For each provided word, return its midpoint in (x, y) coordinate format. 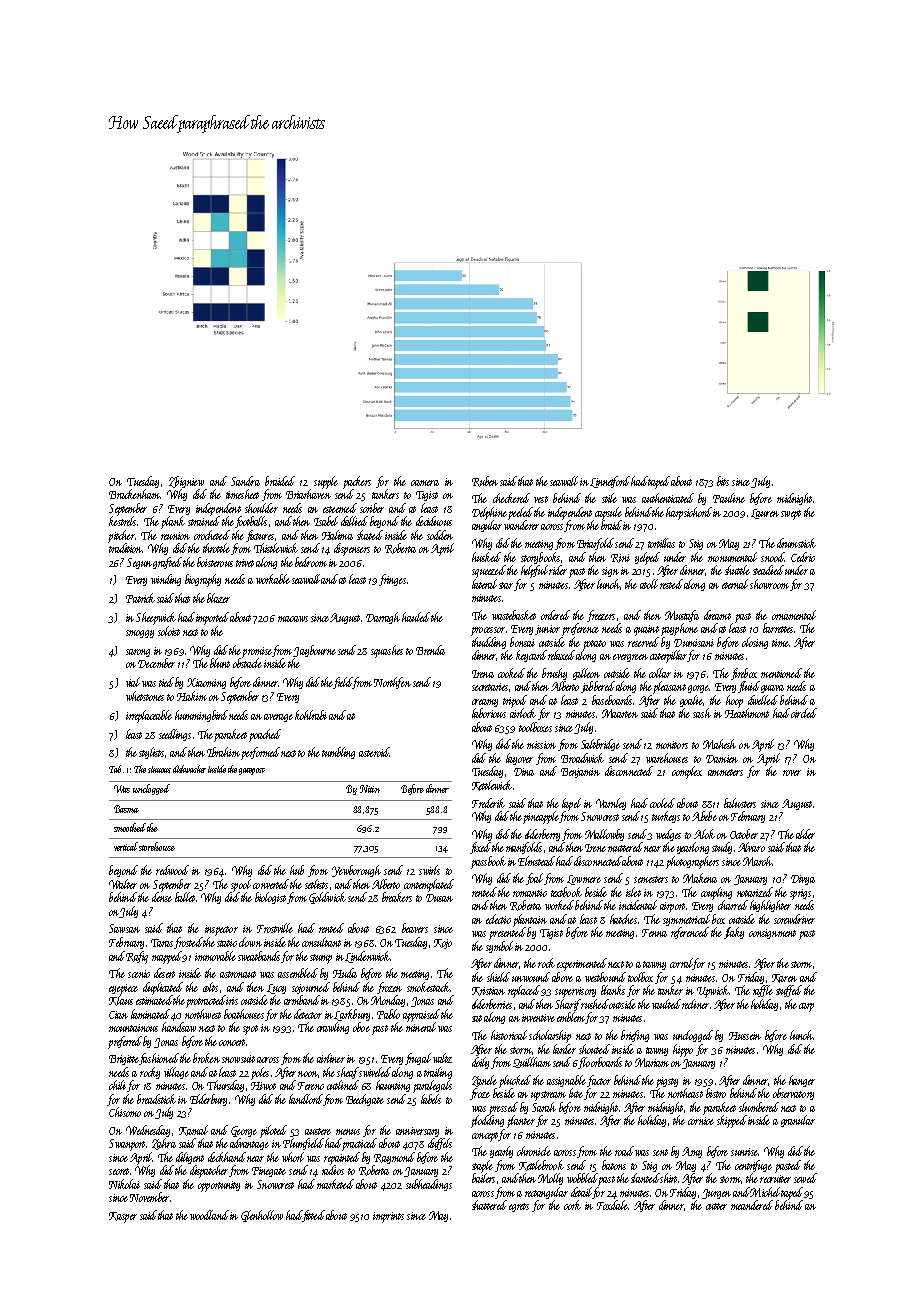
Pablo (388, 1014)
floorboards (600, 1063)
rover (792, 773)
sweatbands (259, 956)
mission (541, 745)
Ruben (485, 481)
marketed (335, 1184)
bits (723, 481)
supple (326, 482)
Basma (126, 809)
